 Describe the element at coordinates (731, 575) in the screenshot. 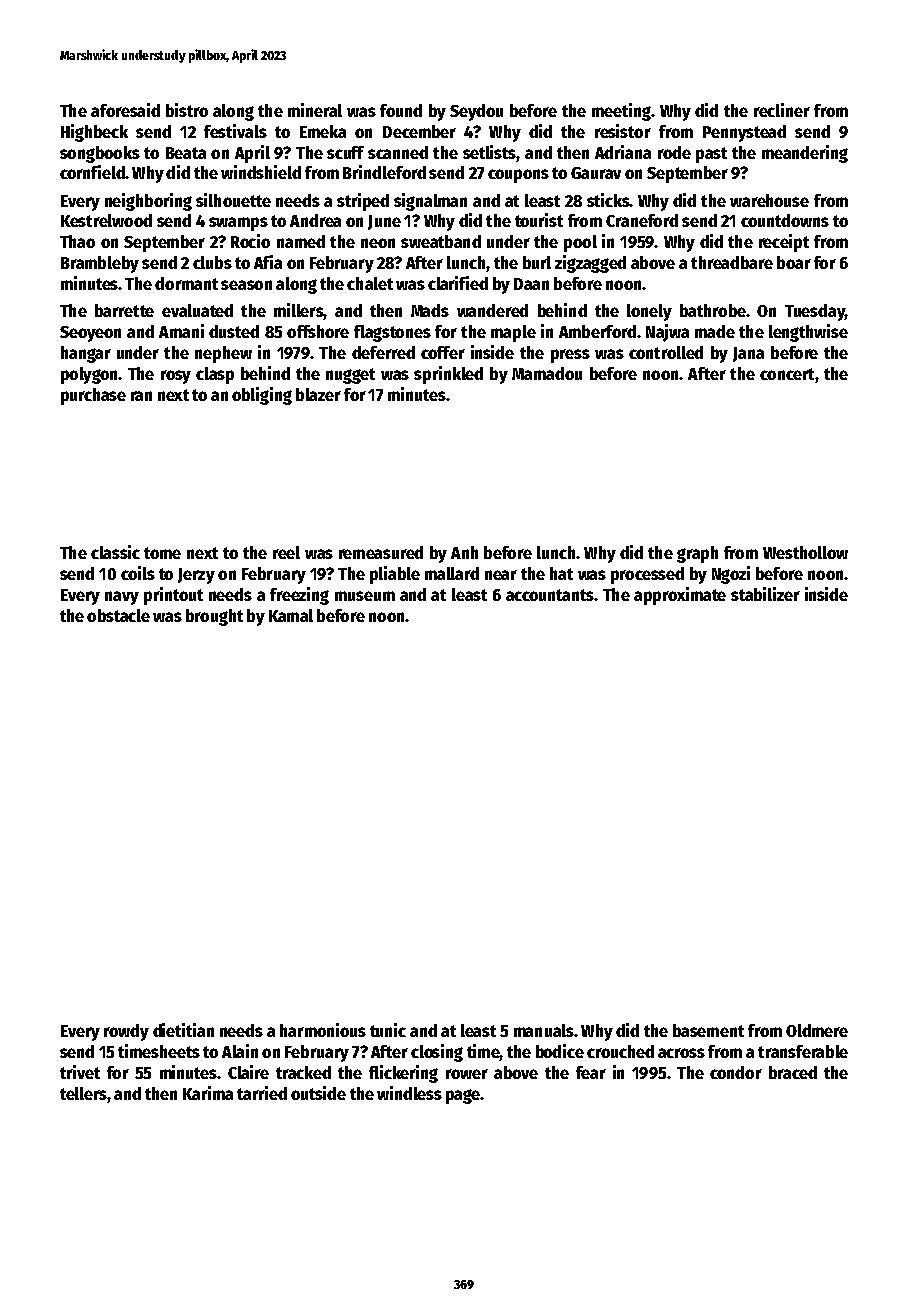

I see `Ngozi` at that location.
